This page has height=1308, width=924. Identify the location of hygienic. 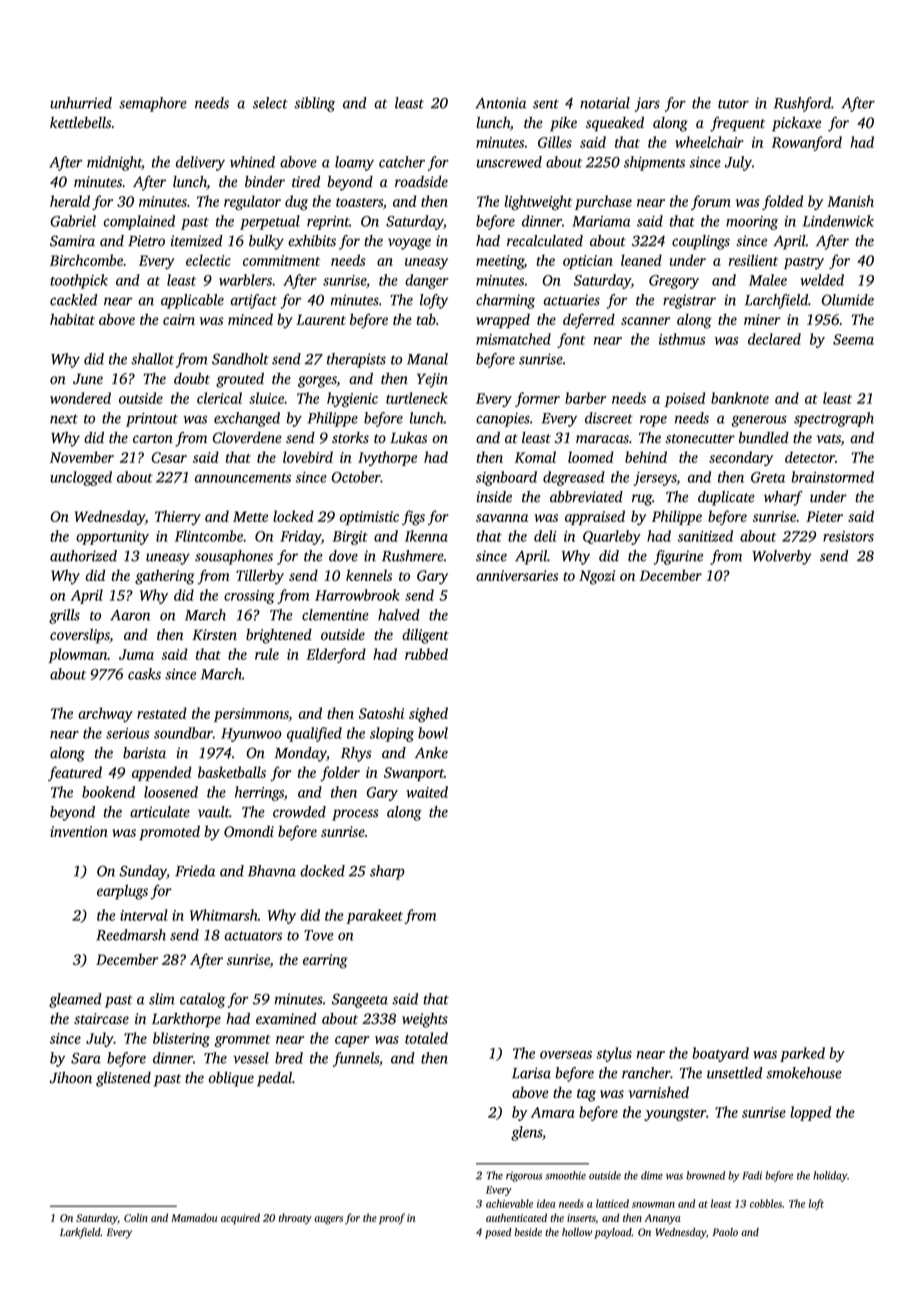
(352, 399).
